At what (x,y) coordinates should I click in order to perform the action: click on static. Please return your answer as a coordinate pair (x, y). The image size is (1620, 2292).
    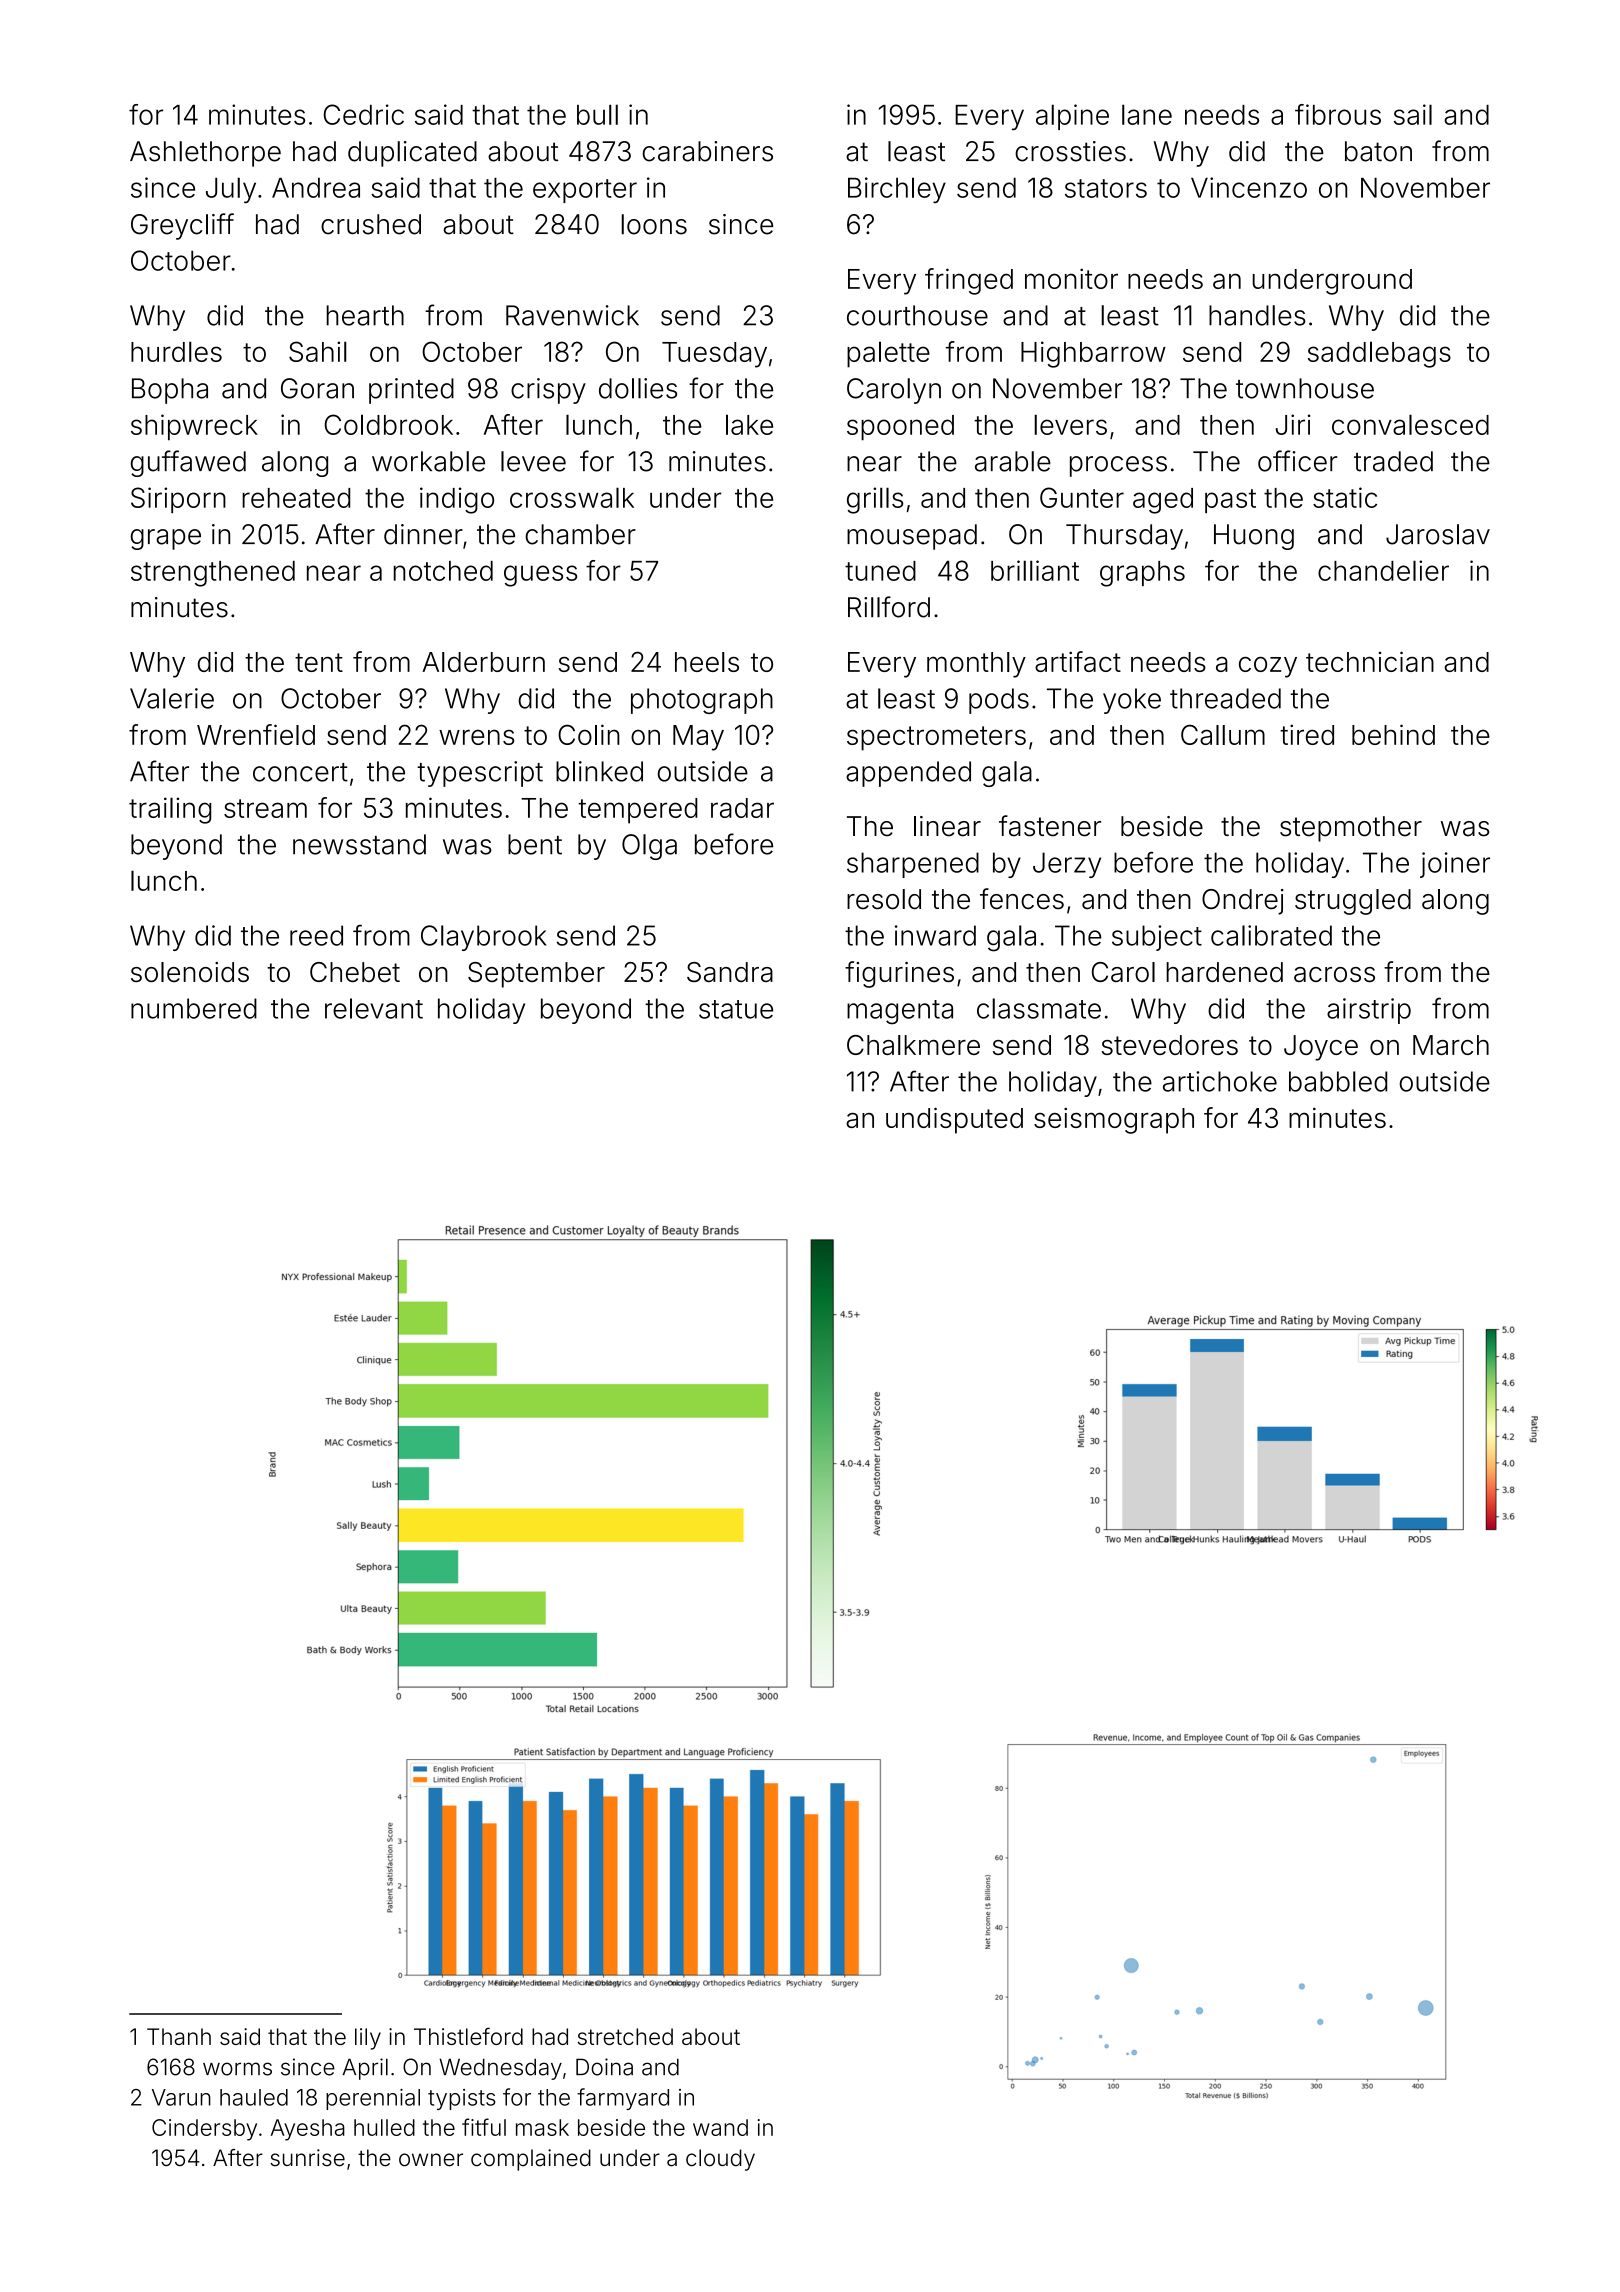
    Looking at the image, I should click on (1345, 497).
